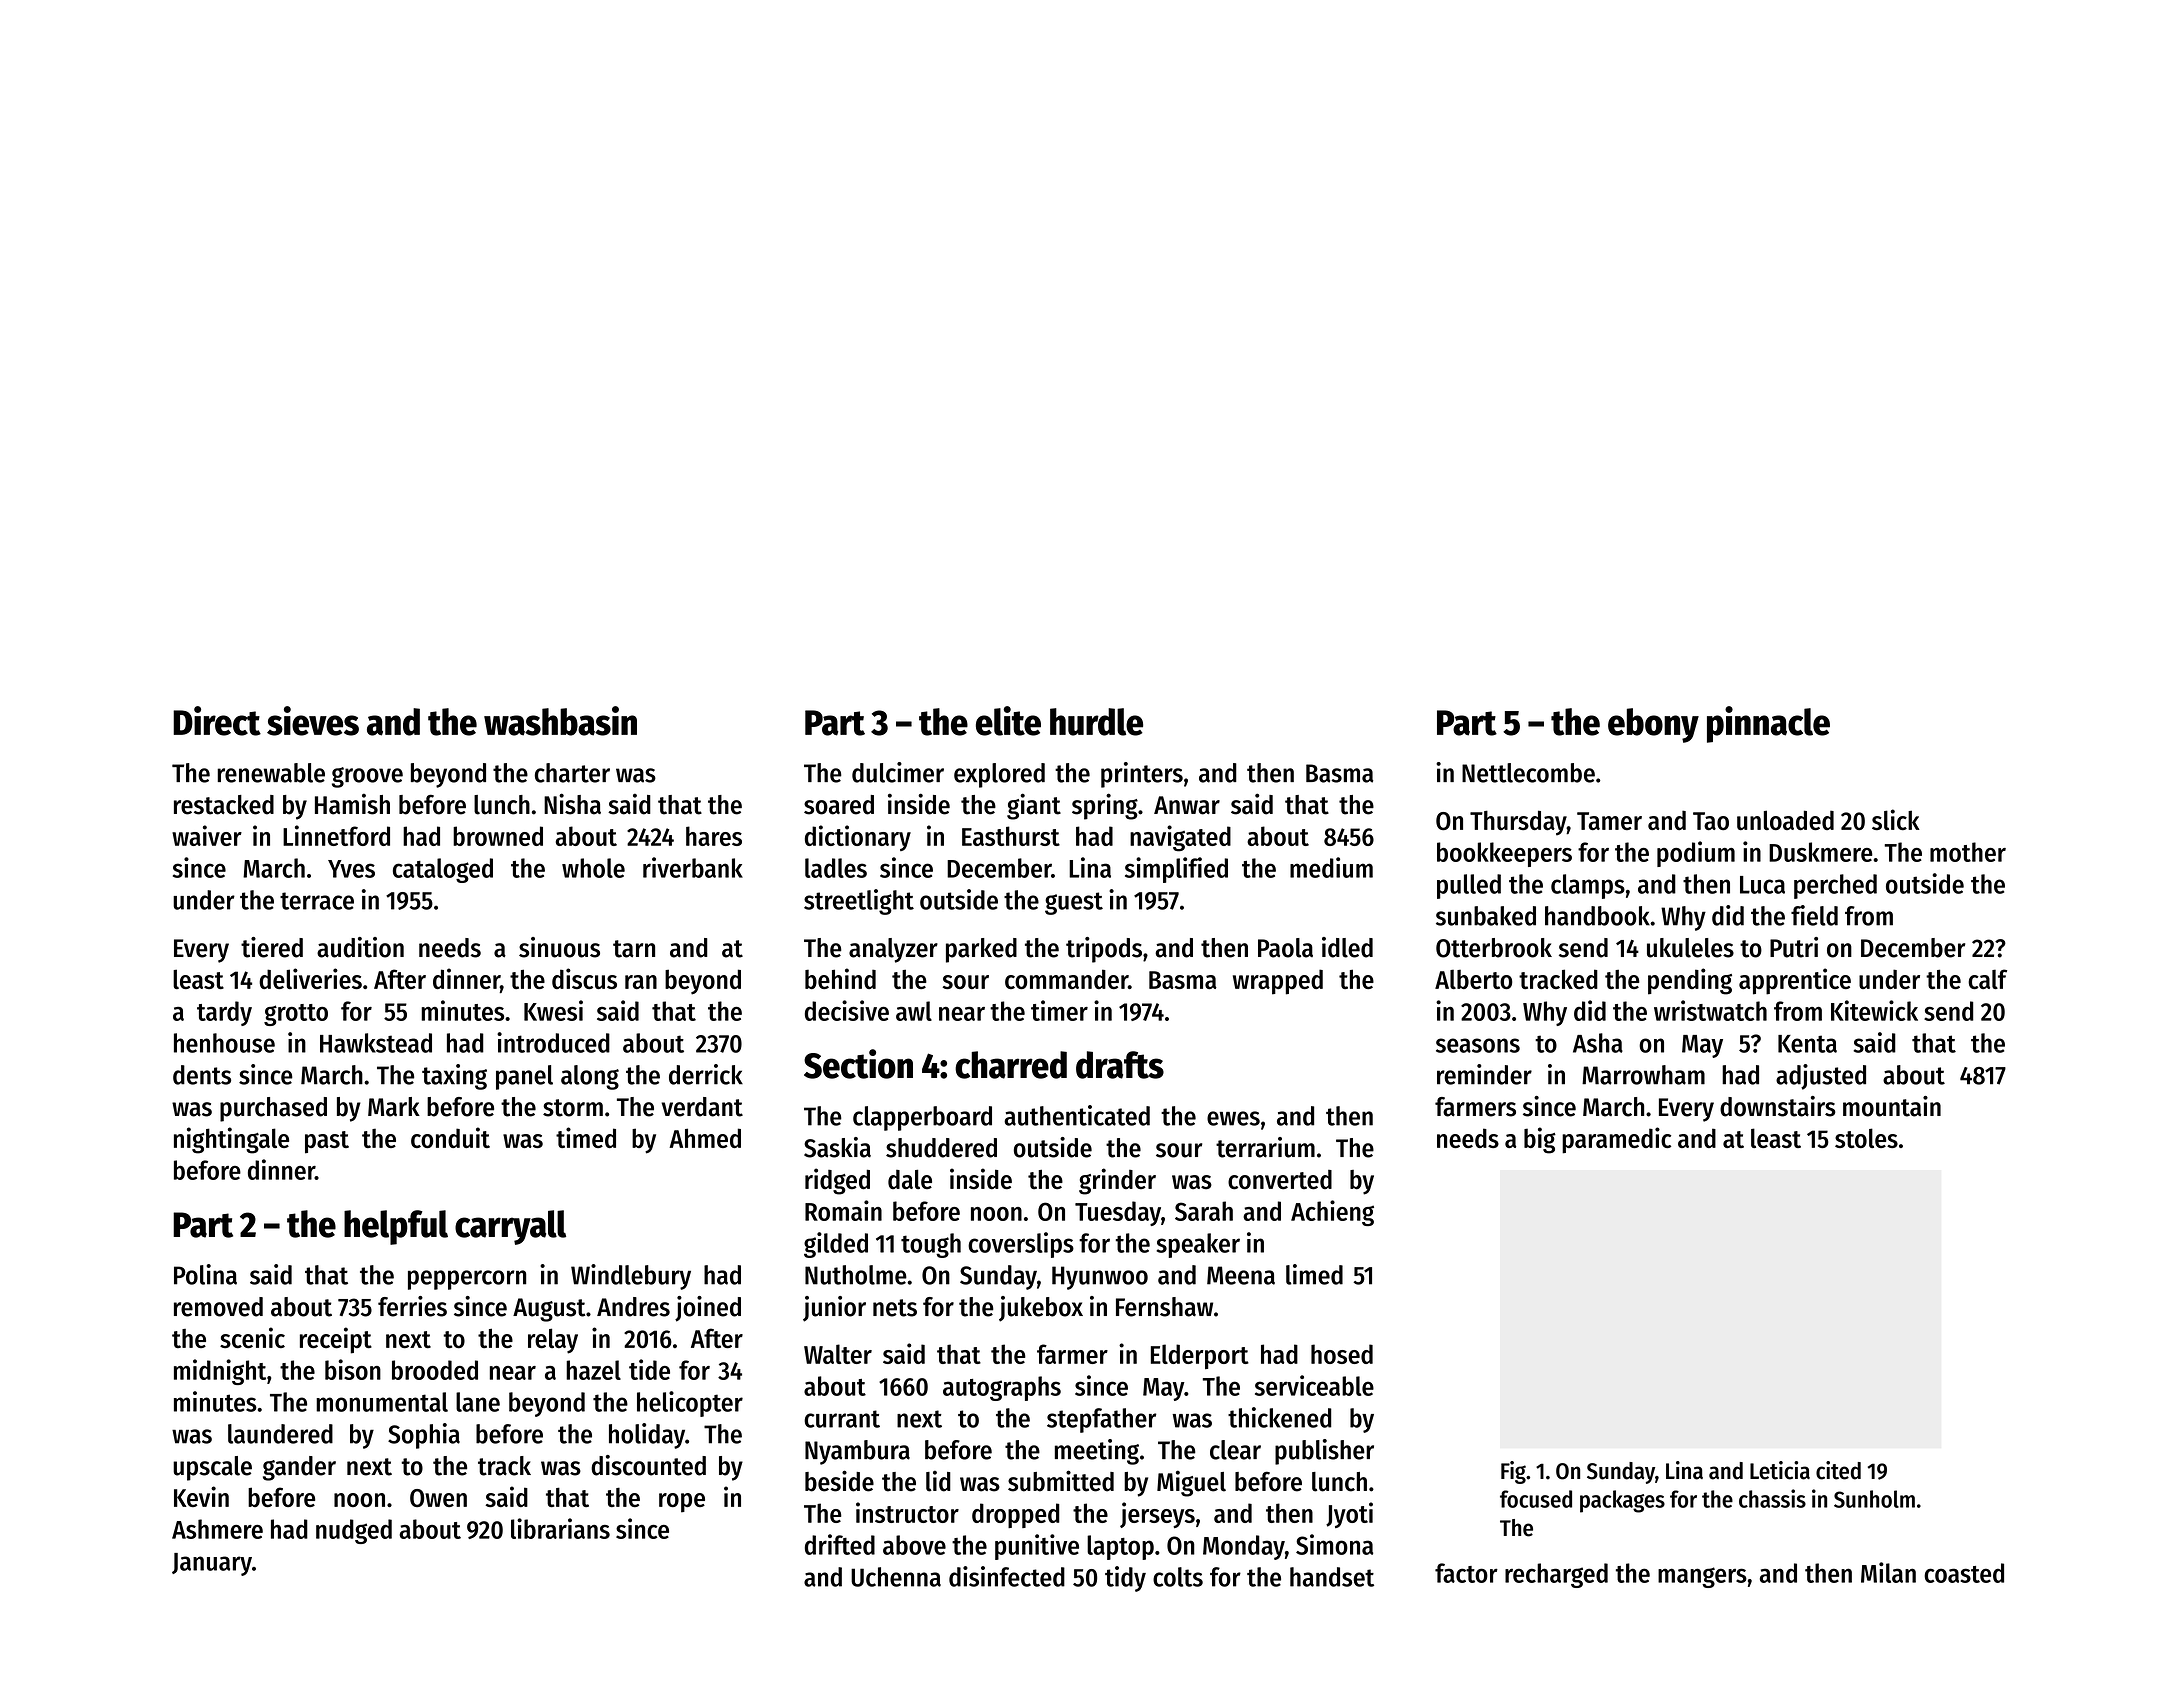 The image size is (2178, 1683). What do you see at coordinates (224, 1013) in the screenshot?
I see `tardy` at bounding box center [224, 1013].
